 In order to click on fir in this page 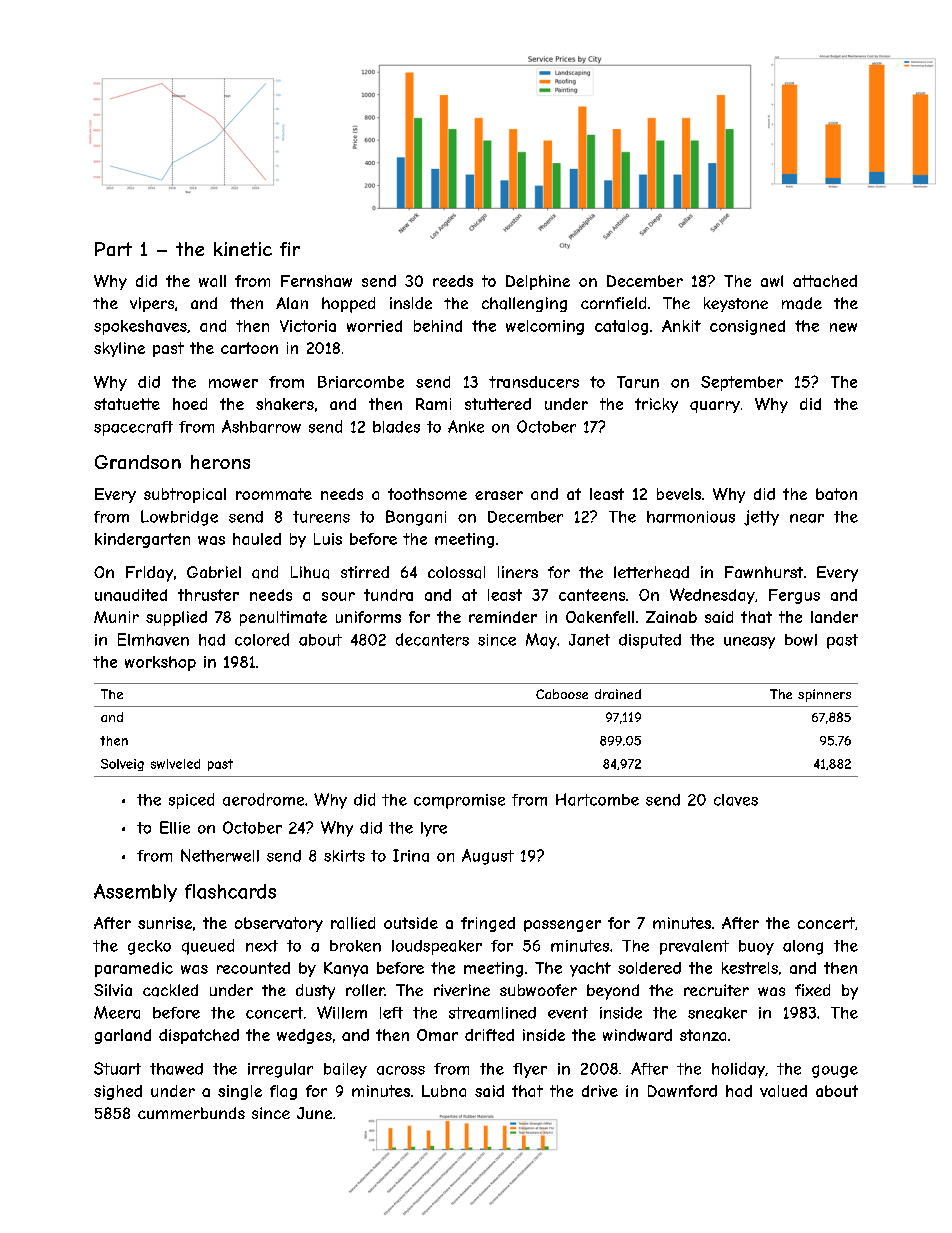, I will do `click(290, 249)`.
